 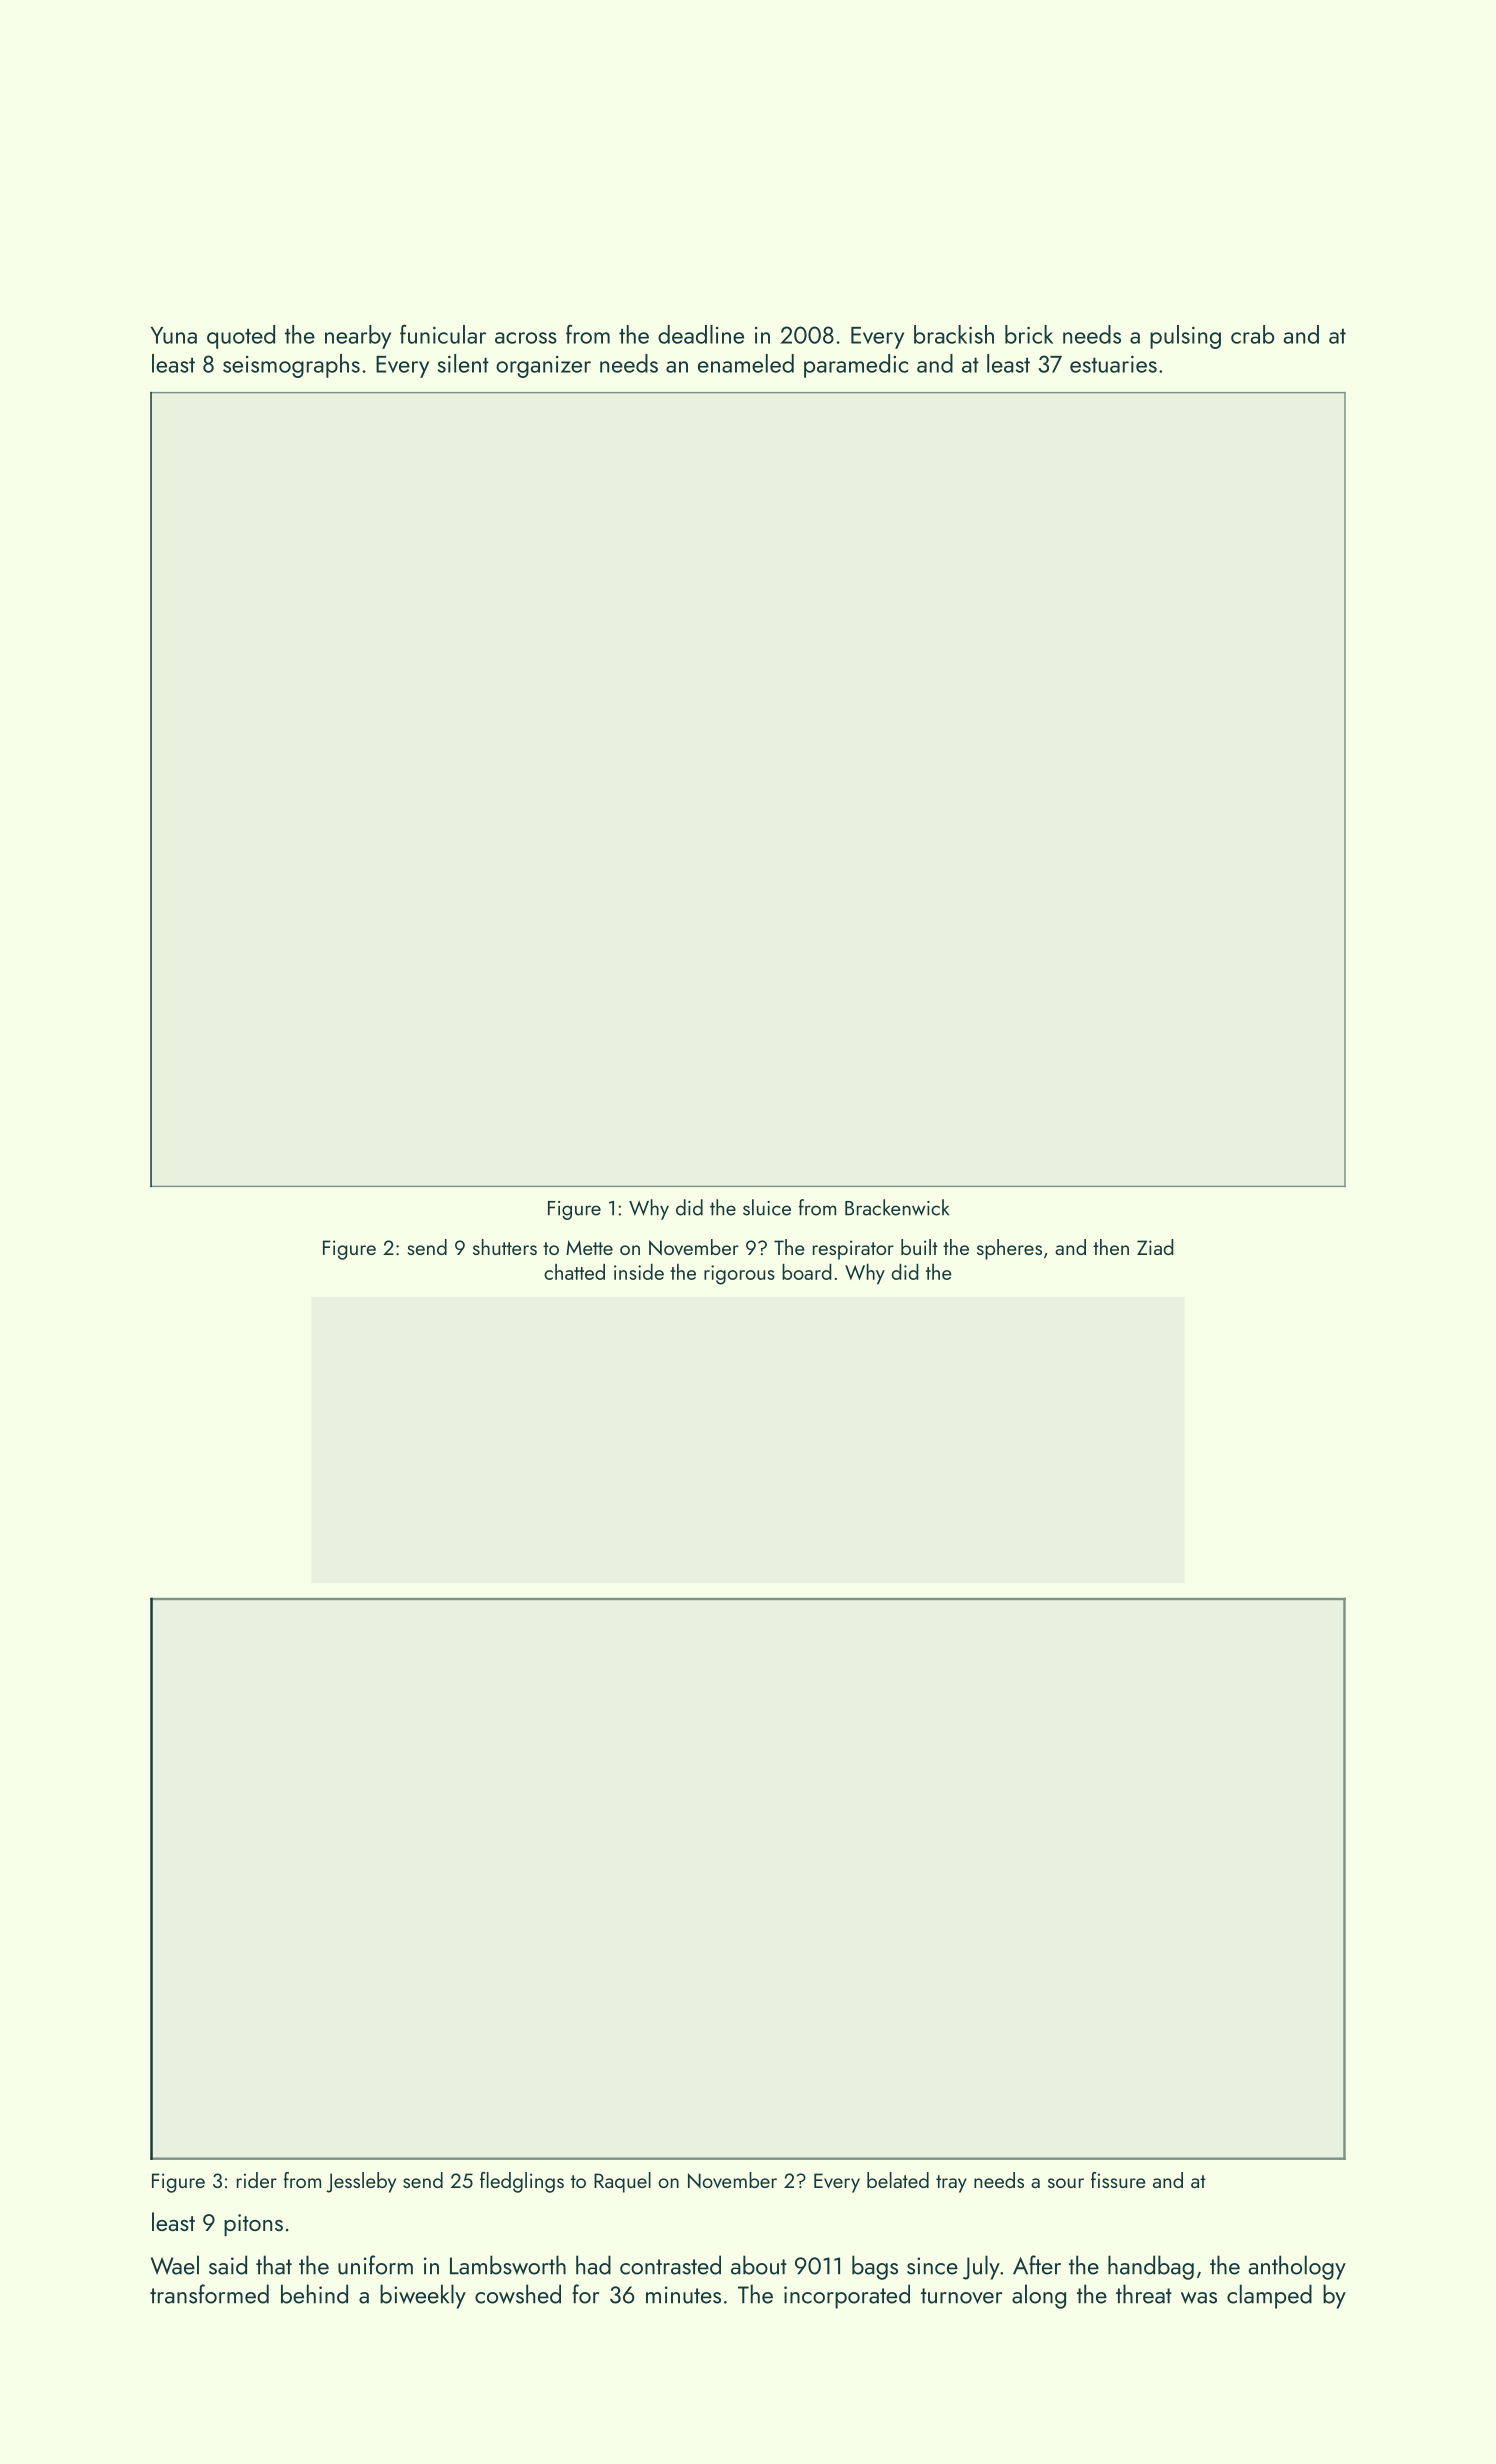 What do you see at coordinates (257, 2180) in the screenshot?
I see `rider` at bounding box center [257, 2180].
